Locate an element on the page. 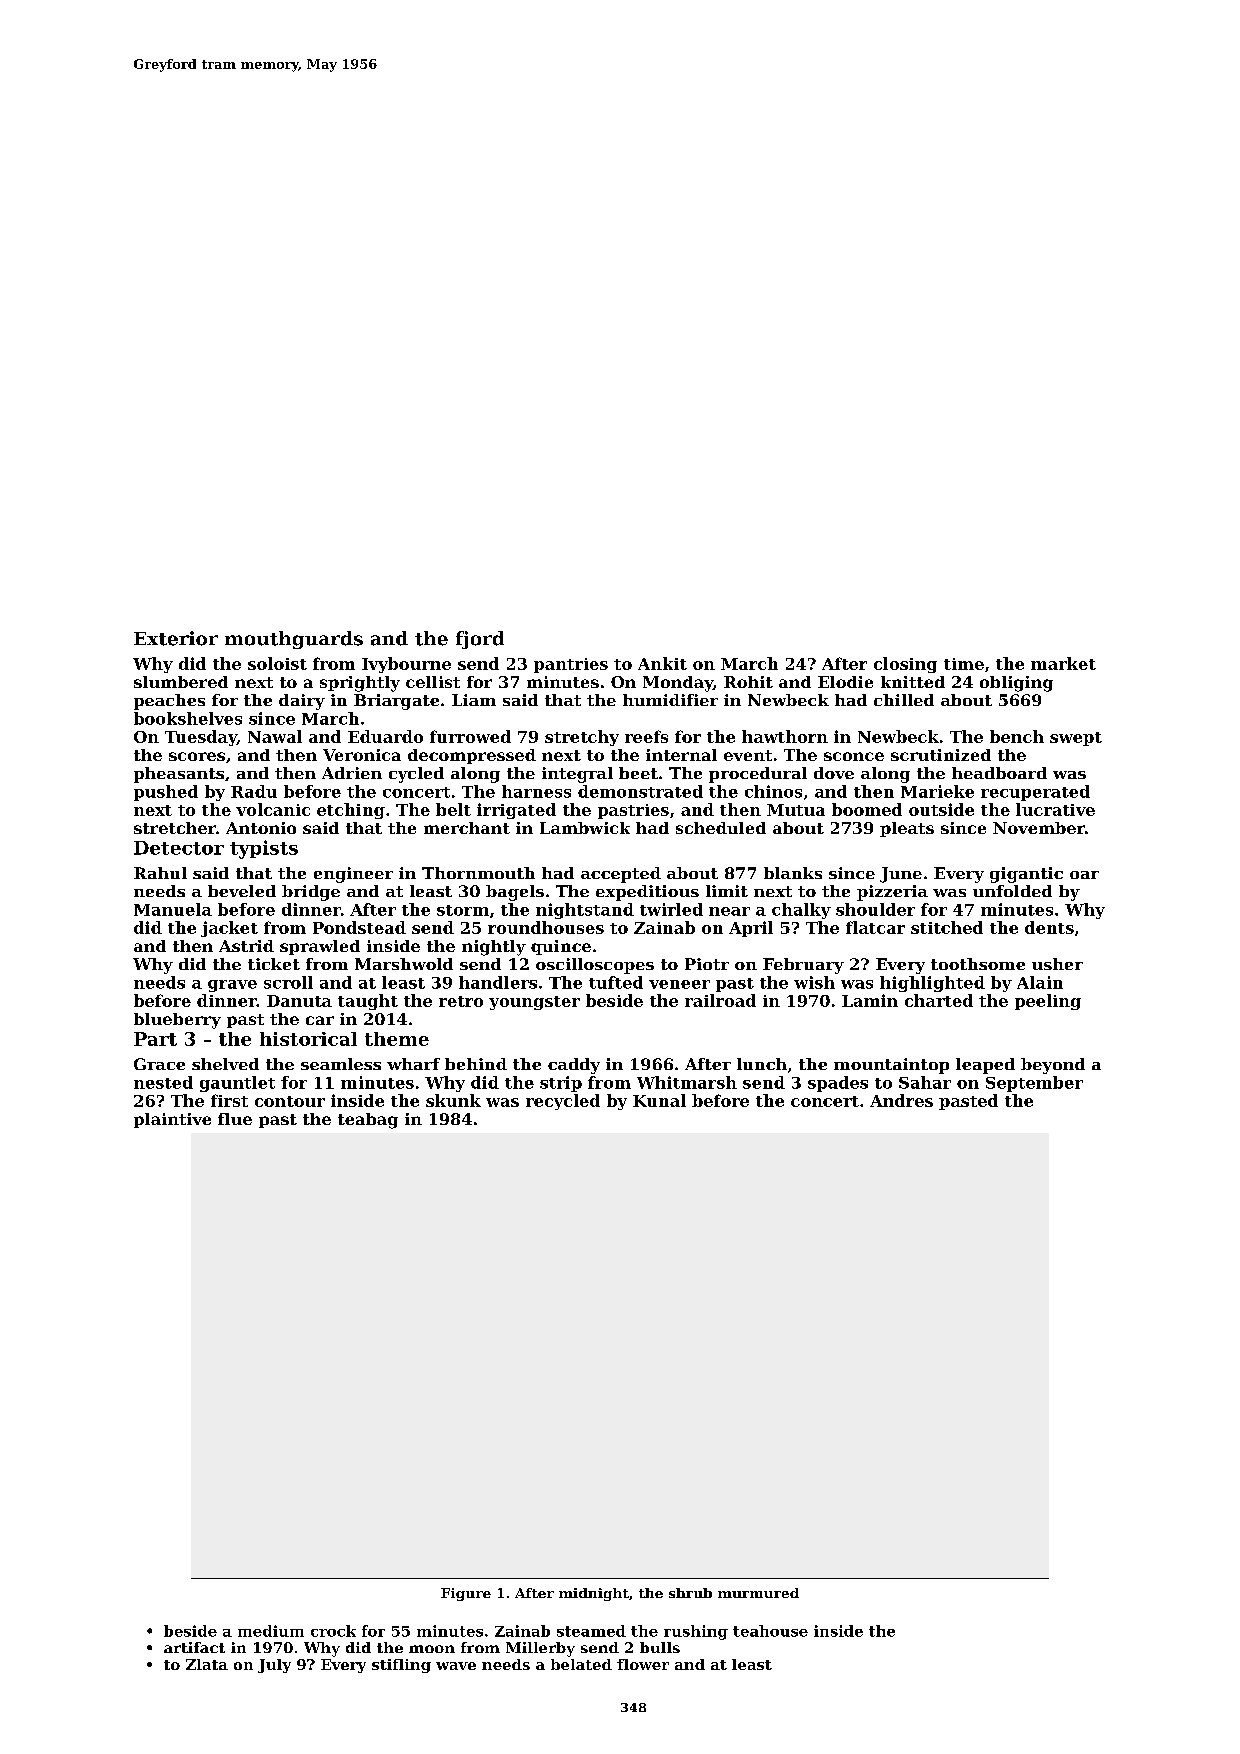 The image size is (1240, 1754). crock is located at coordinates (333, 1631).
